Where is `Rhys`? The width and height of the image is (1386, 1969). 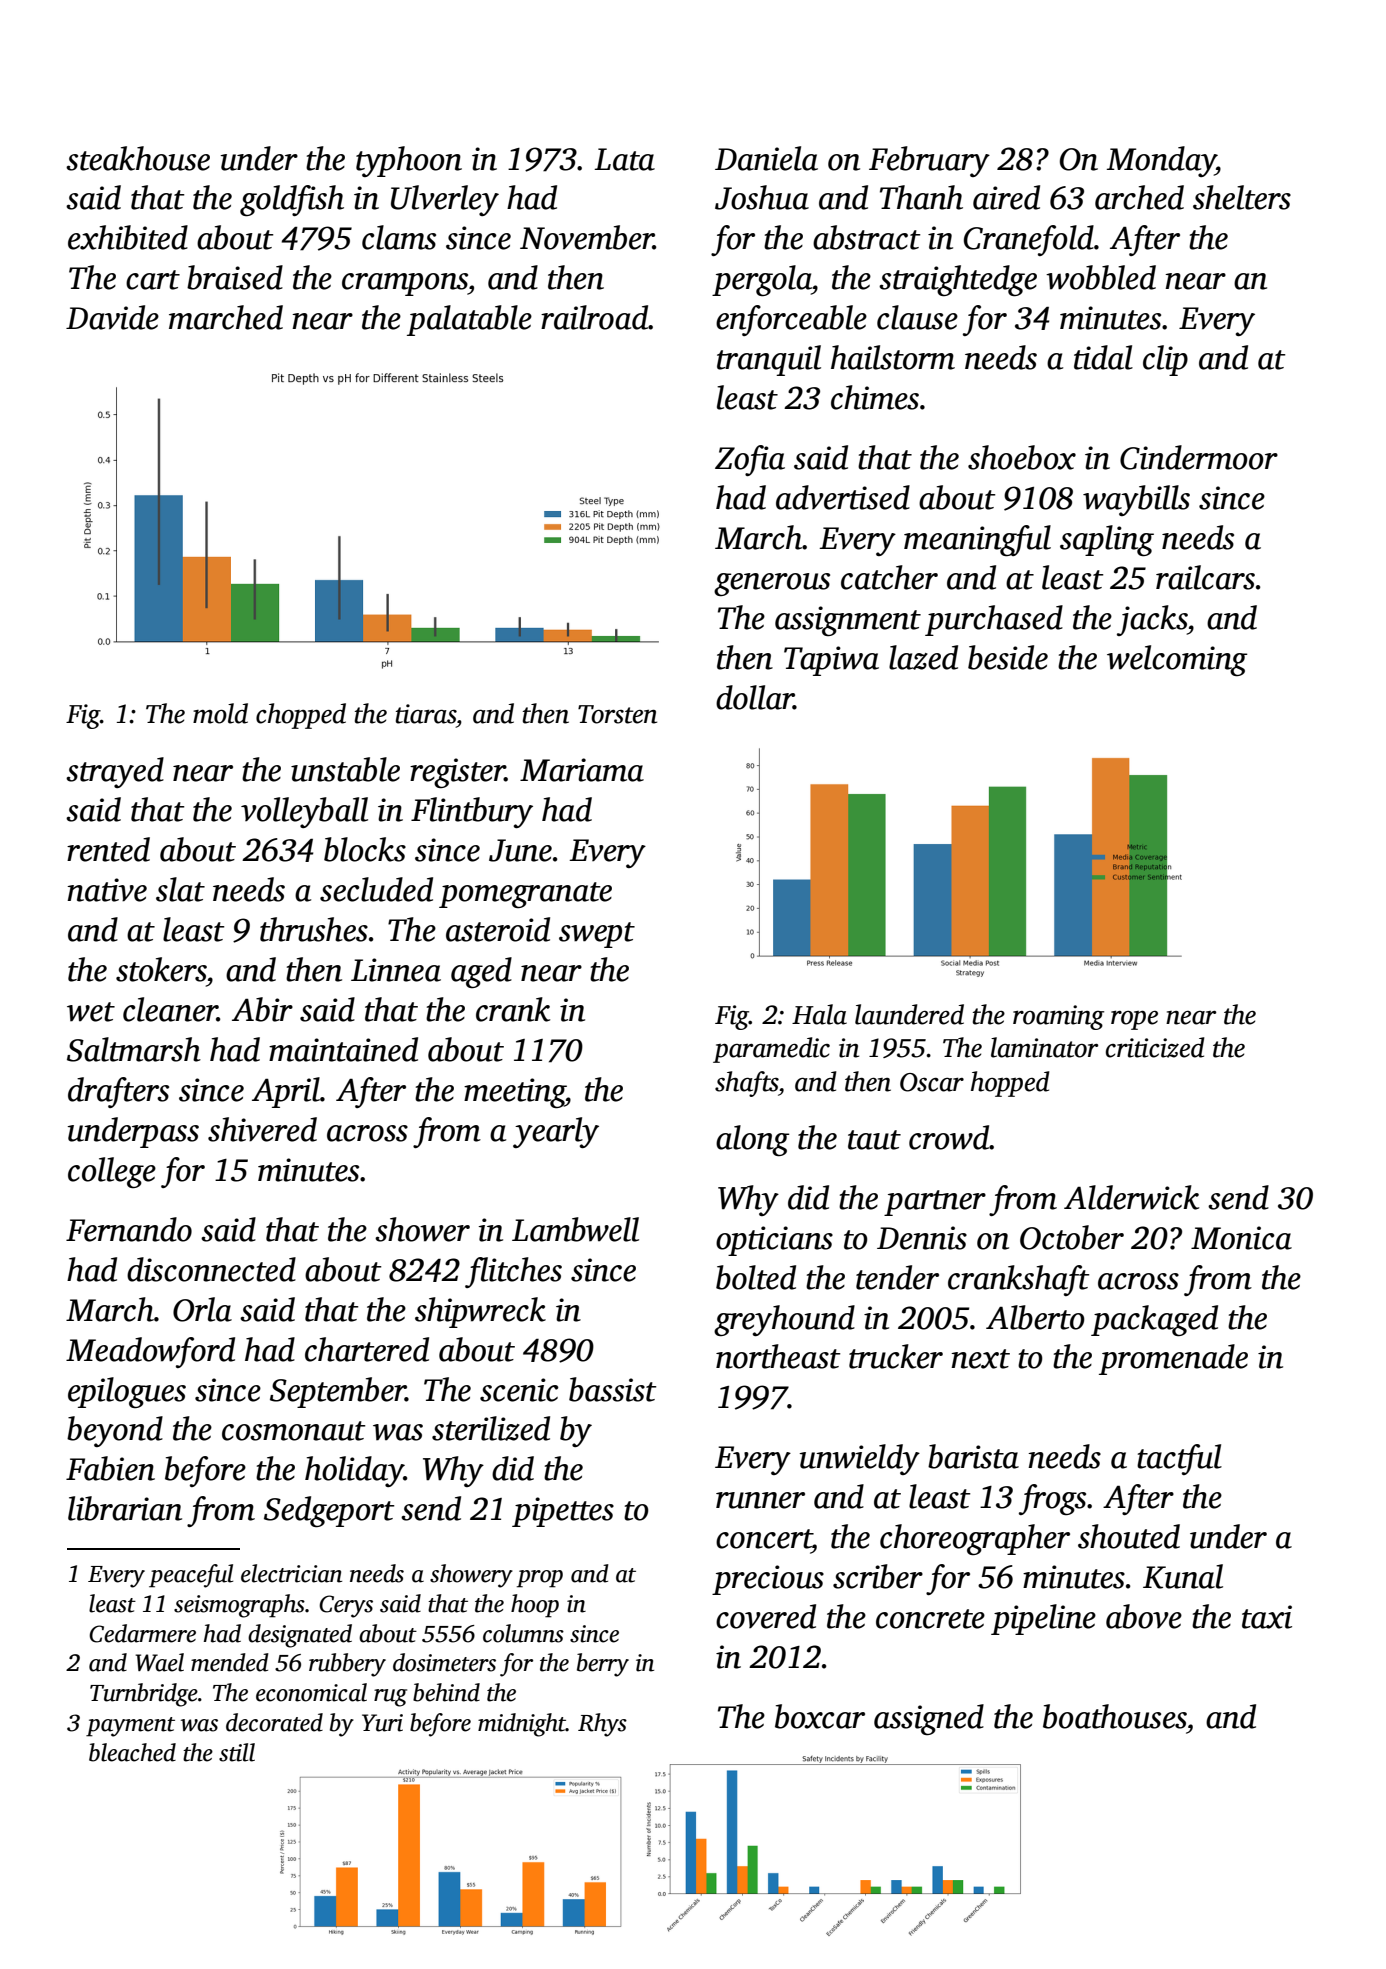 Rhys is located at coordinates (602, 1725).
